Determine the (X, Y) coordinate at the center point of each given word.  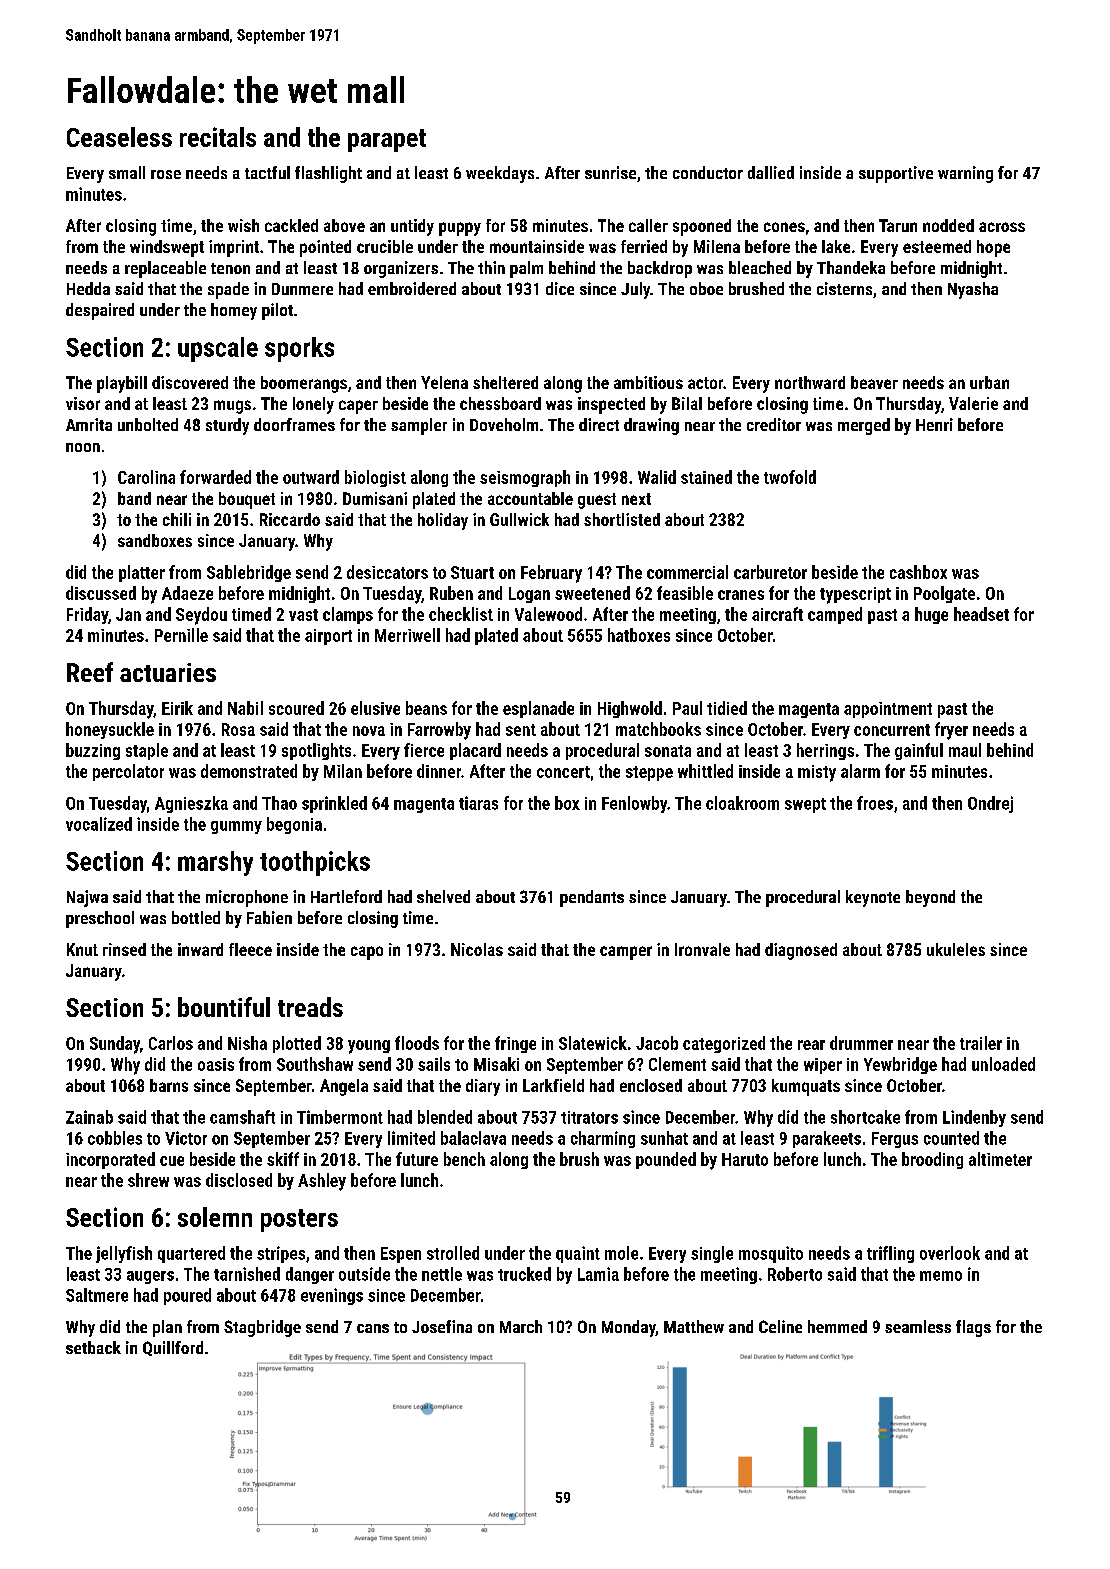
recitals (218, 137)
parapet (387, 140)
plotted (297, 1044)
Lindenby (974, 1118)
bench (464, 1159)
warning (965, 174)
